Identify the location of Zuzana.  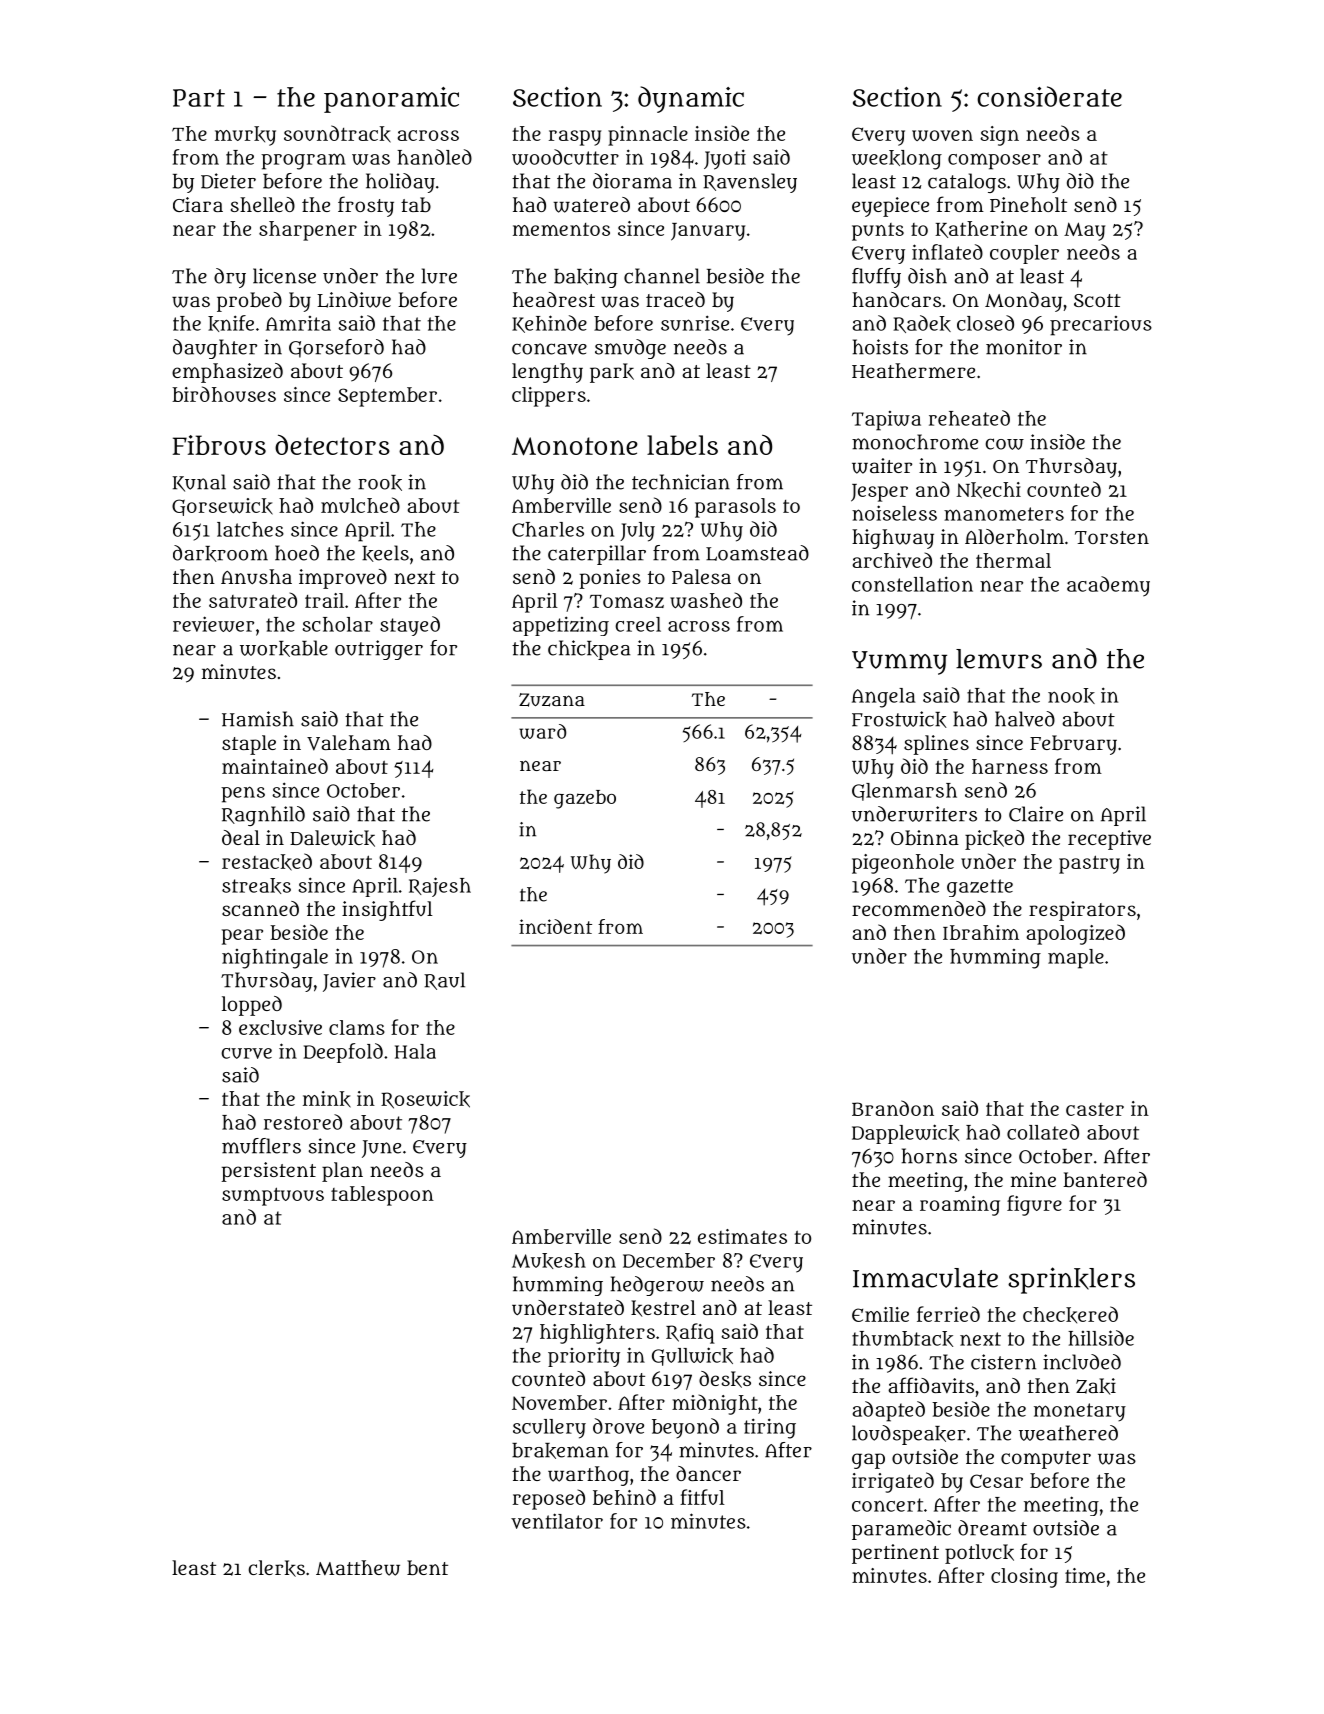
(552, 700).
